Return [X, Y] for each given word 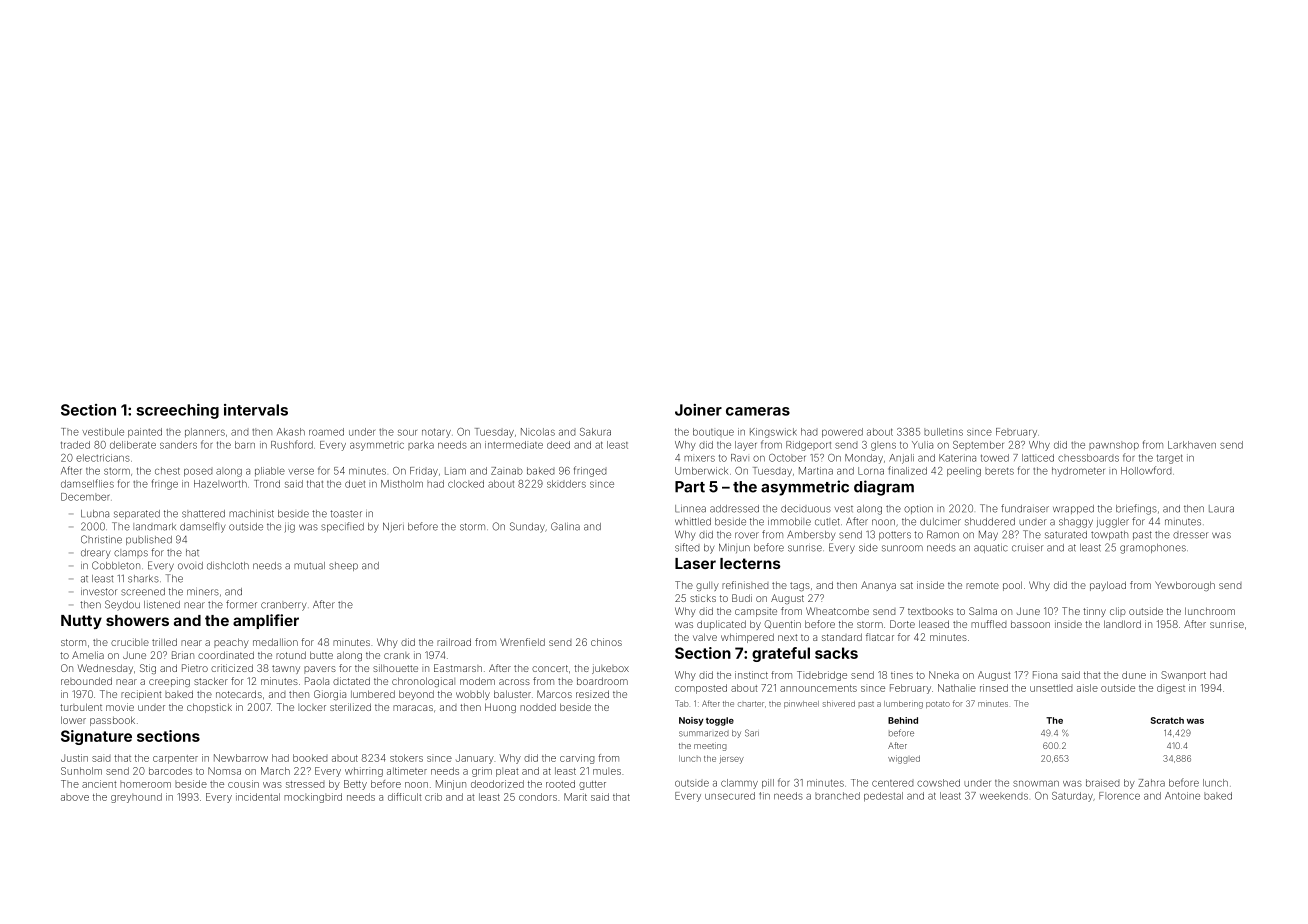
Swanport [1183, 676]
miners [203, 592]
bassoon [1030, 624]
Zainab [507, 471]
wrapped [1073, 509]
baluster [512, 694]
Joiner [698, 410]
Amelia [88, 655]
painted [145, 433]
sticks [703, 598]
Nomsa [224, 771]
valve [705, 637]
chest [167, 471]
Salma [983, 611]
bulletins [943, 432]
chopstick [209, 708]
